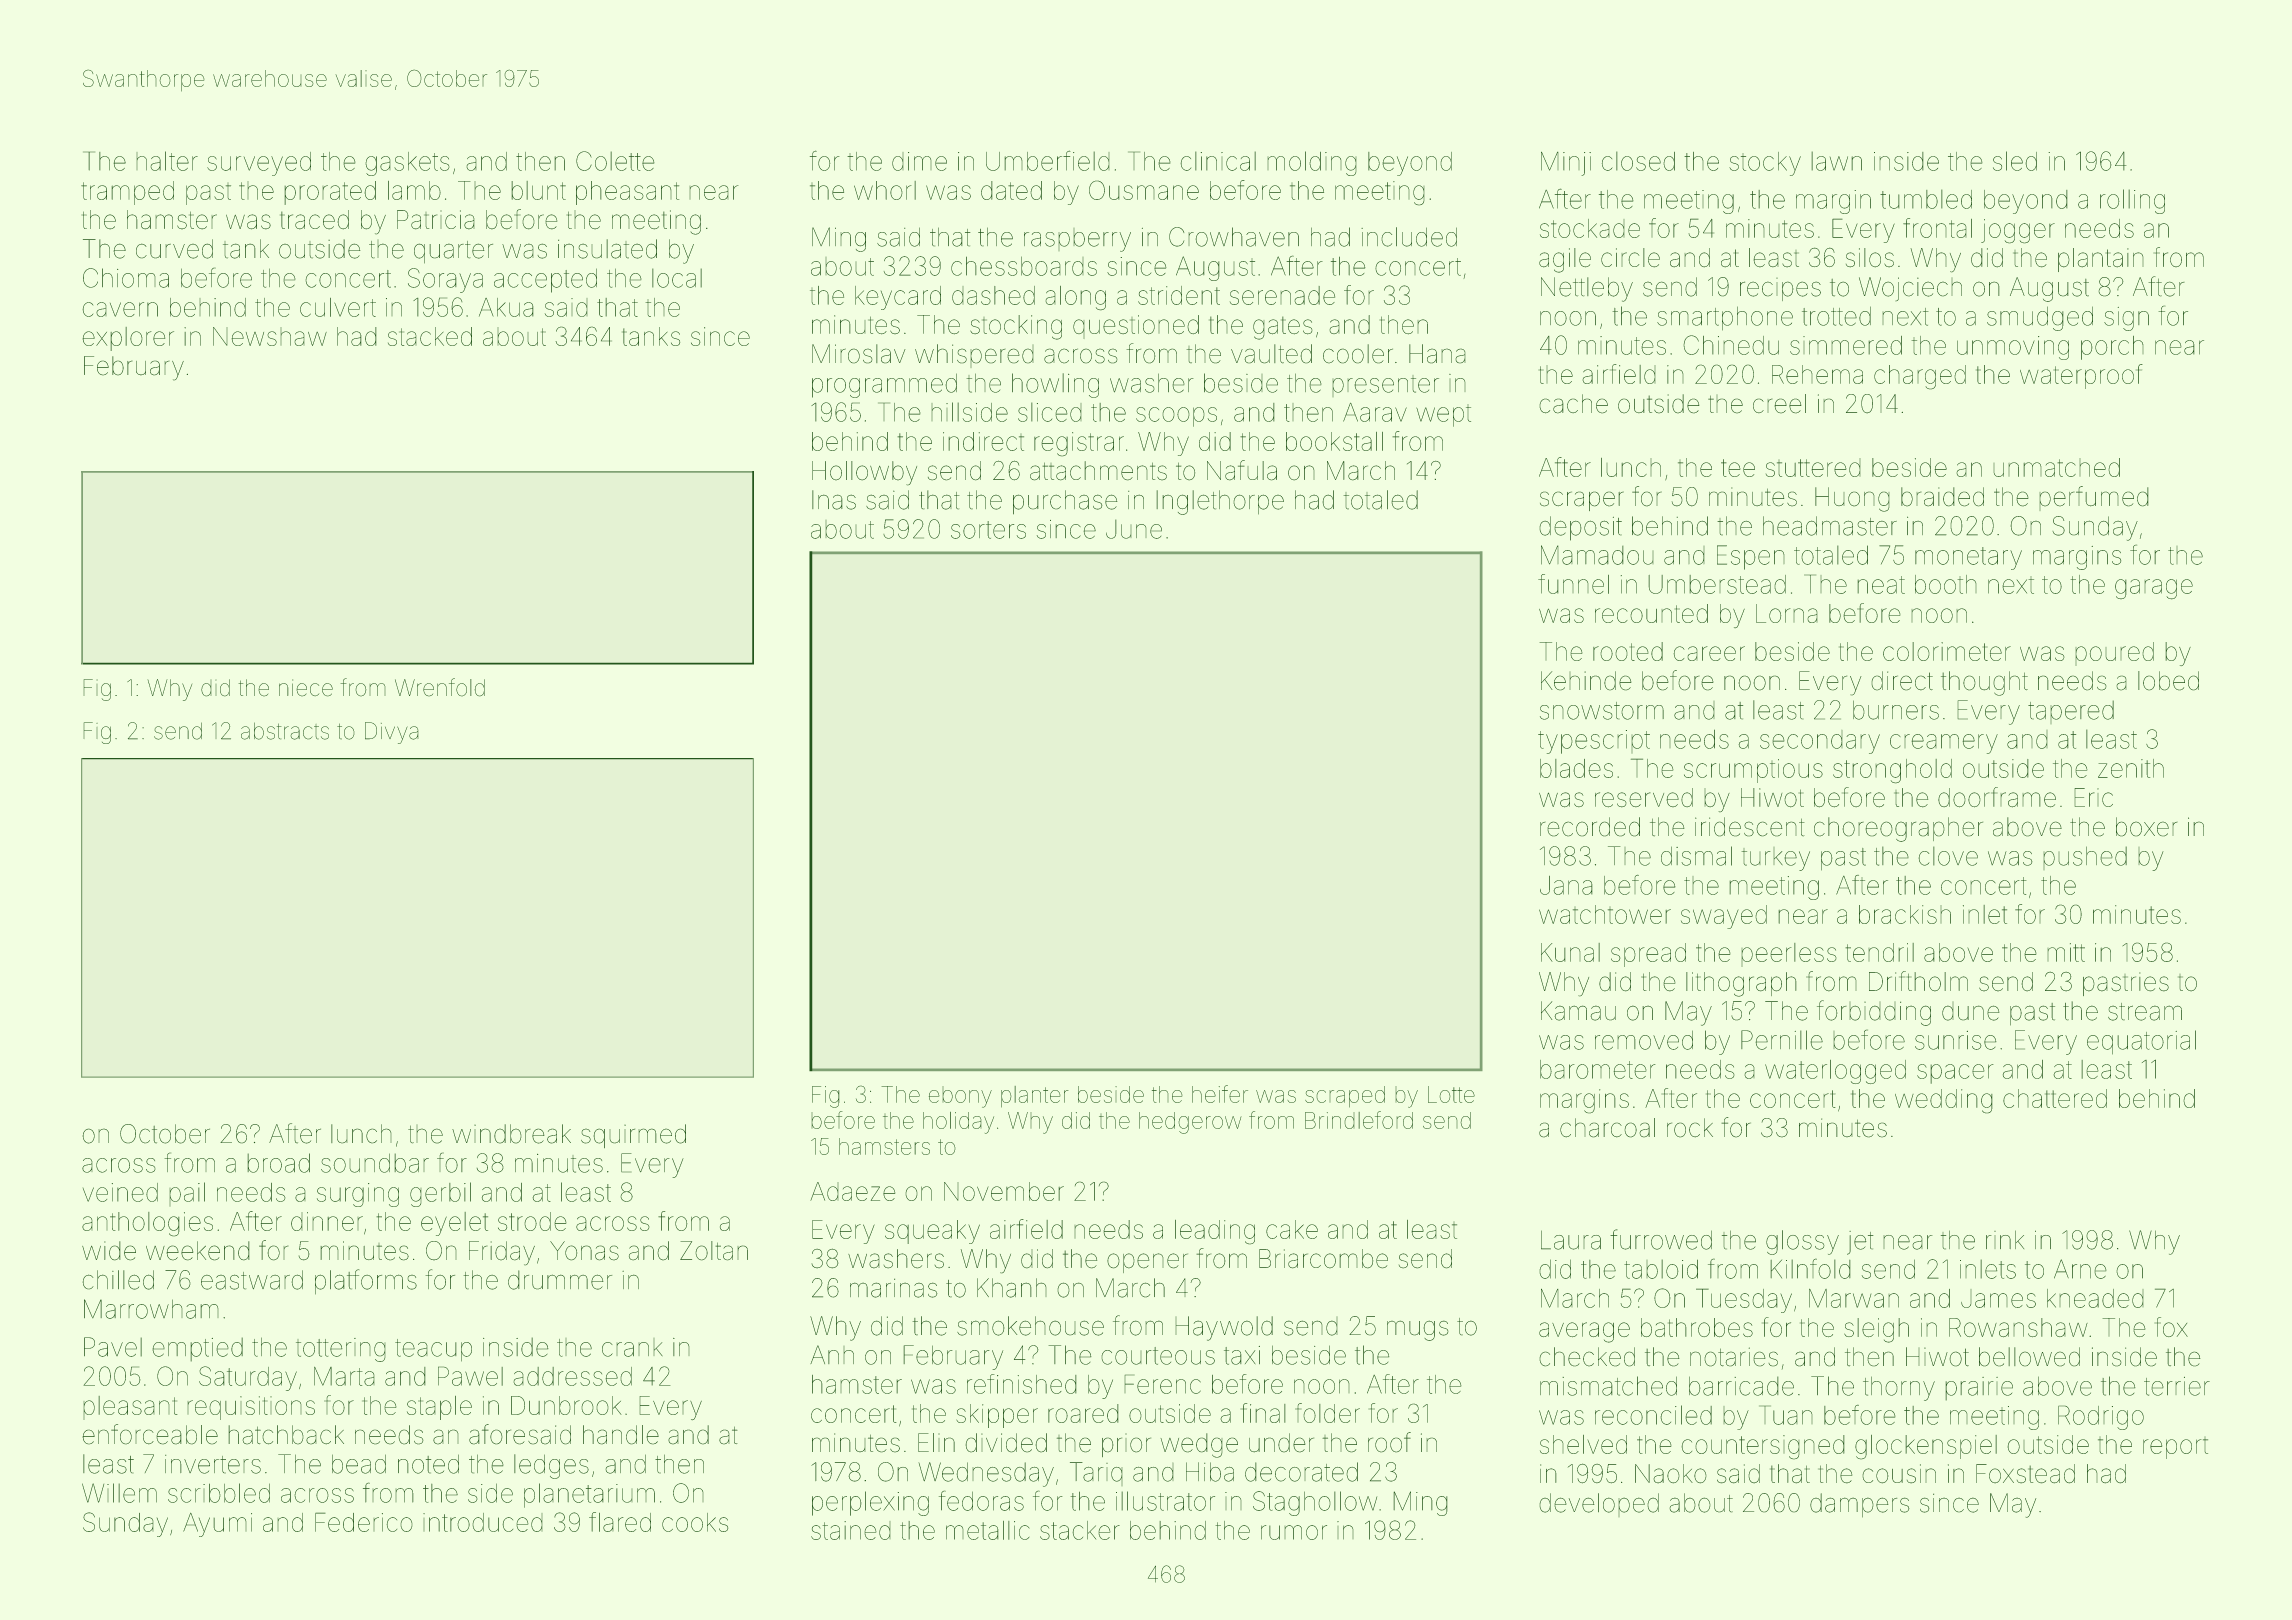 The image size is (2292, 1620). What do you see at coordinates (2146, 826) in the image?
I see `boxer` at bounding box center [2146, 826].
